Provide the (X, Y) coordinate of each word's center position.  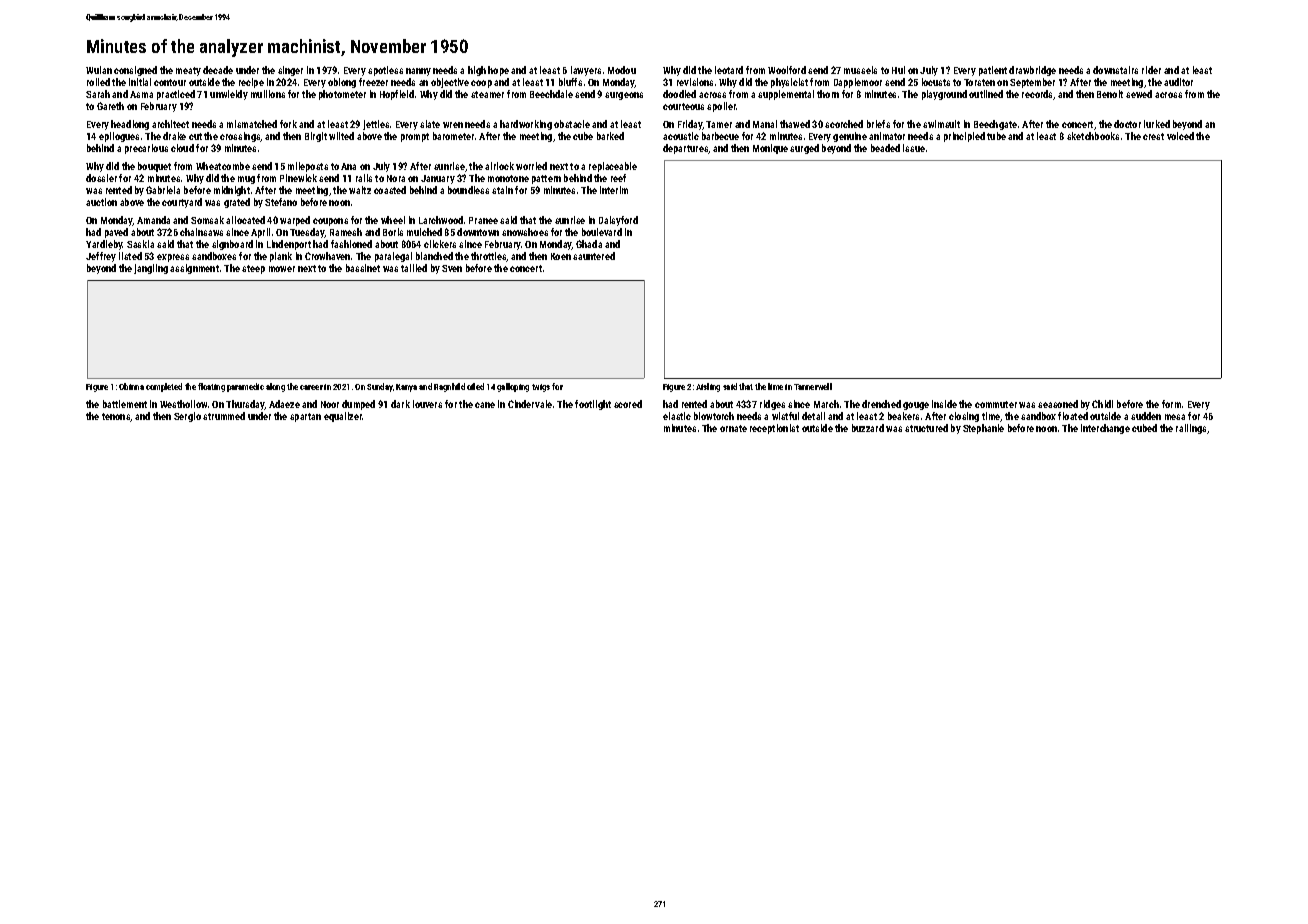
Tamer (719, 124)
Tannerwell (813, 386)
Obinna (131, 386)
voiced (1180, 136)
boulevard (602, 232)
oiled (475, 386)
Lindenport (289, 245)
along (275, 387)
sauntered (594, 256)
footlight (593, 405)
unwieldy (229, 95)
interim (614, 190)
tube (996, 136)
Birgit (316, 137)
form (1171, 404)
